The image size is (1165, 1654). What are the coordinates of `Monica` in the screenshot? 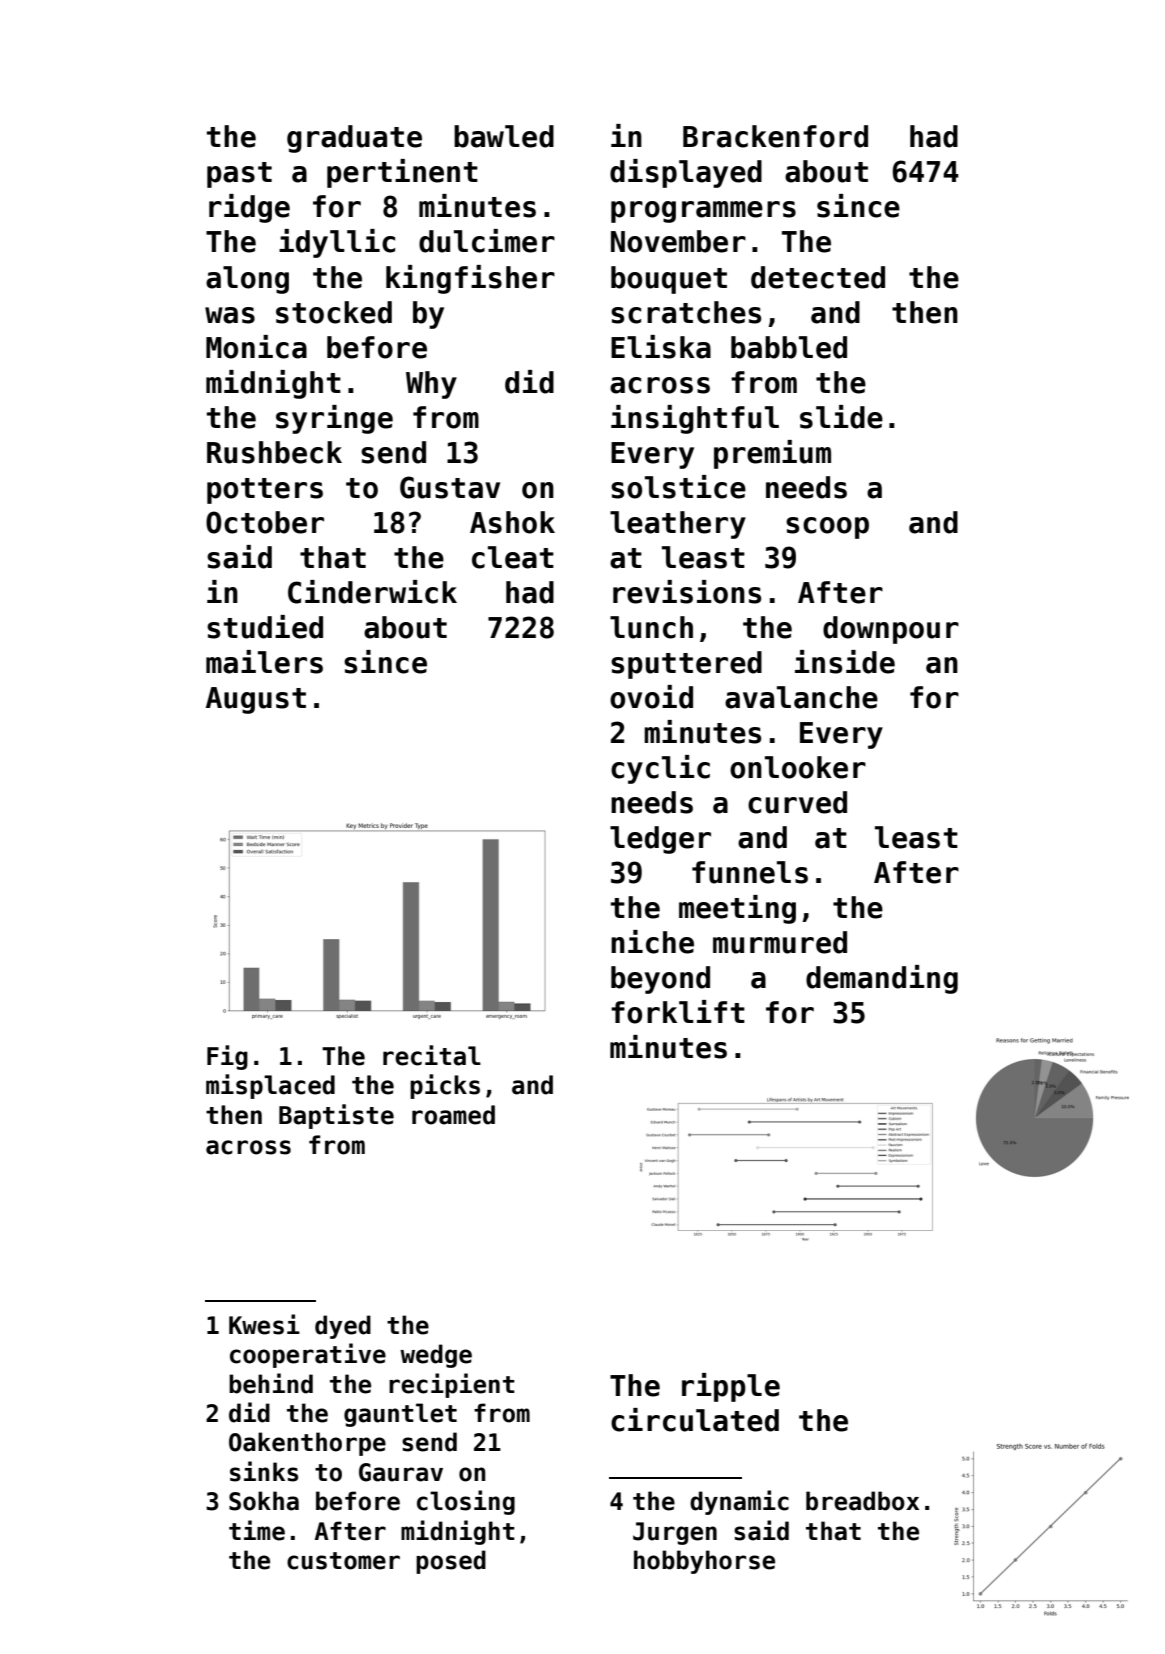 It's located at (256, 347).
